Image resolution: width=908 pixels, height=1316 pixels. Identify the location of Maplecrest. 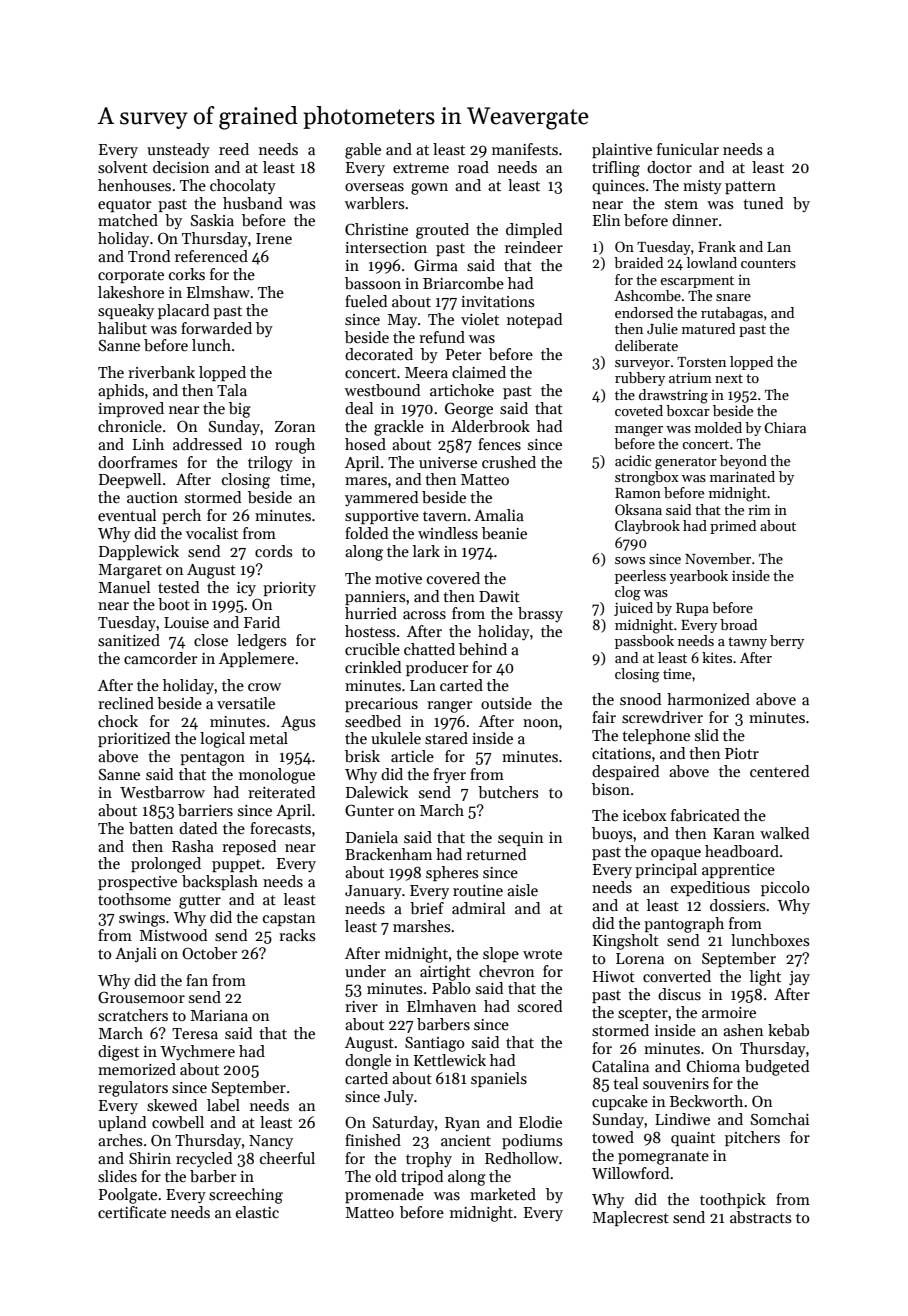
(631, 1218).
